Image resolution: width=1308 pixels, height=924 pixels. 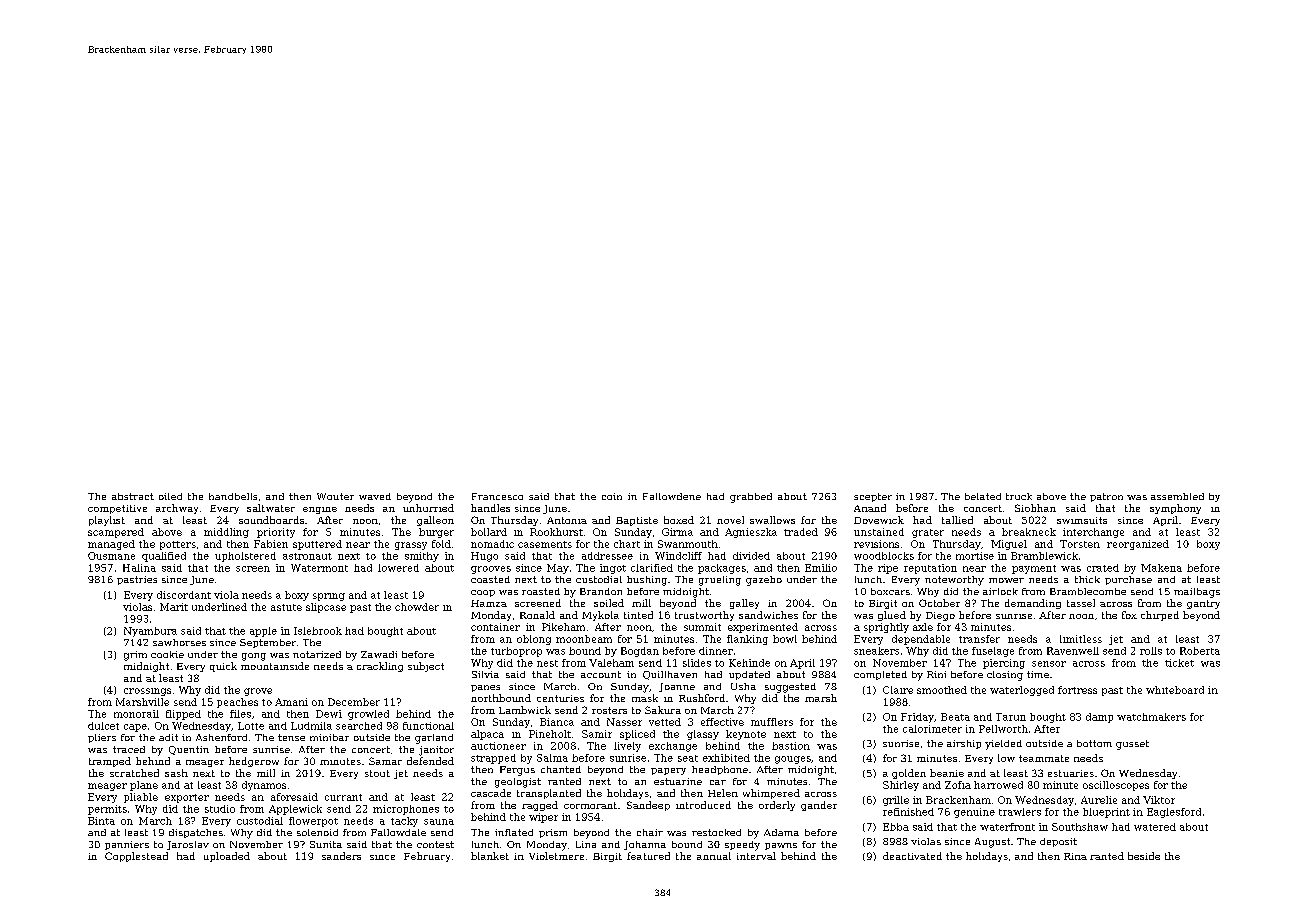 What do you see at coordinates (1038, 674) in the screenshot?
I see `time` at bounding box center [1038, 674].
